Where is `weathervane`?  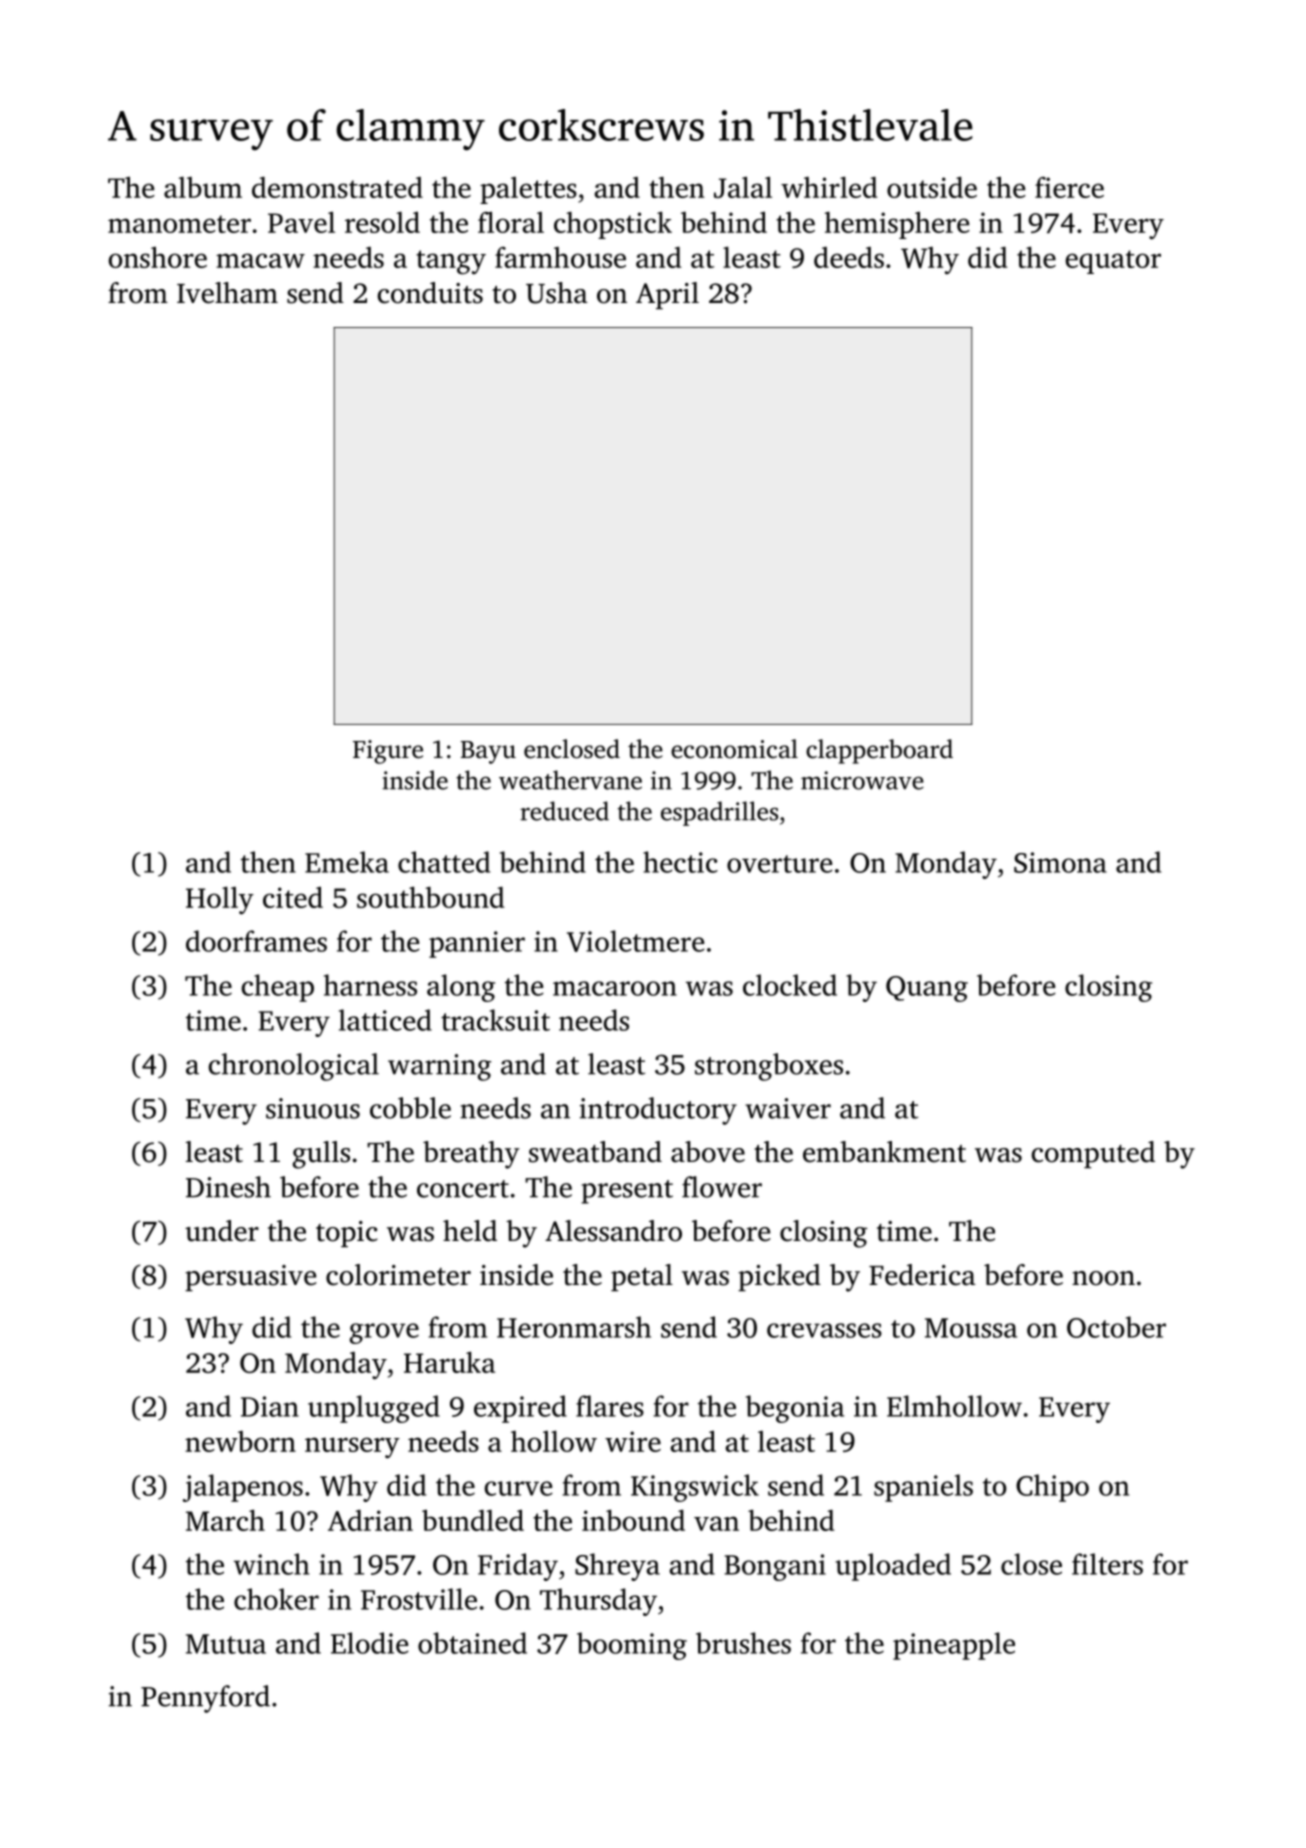 weathervane is located at coordinates (570, 780).
